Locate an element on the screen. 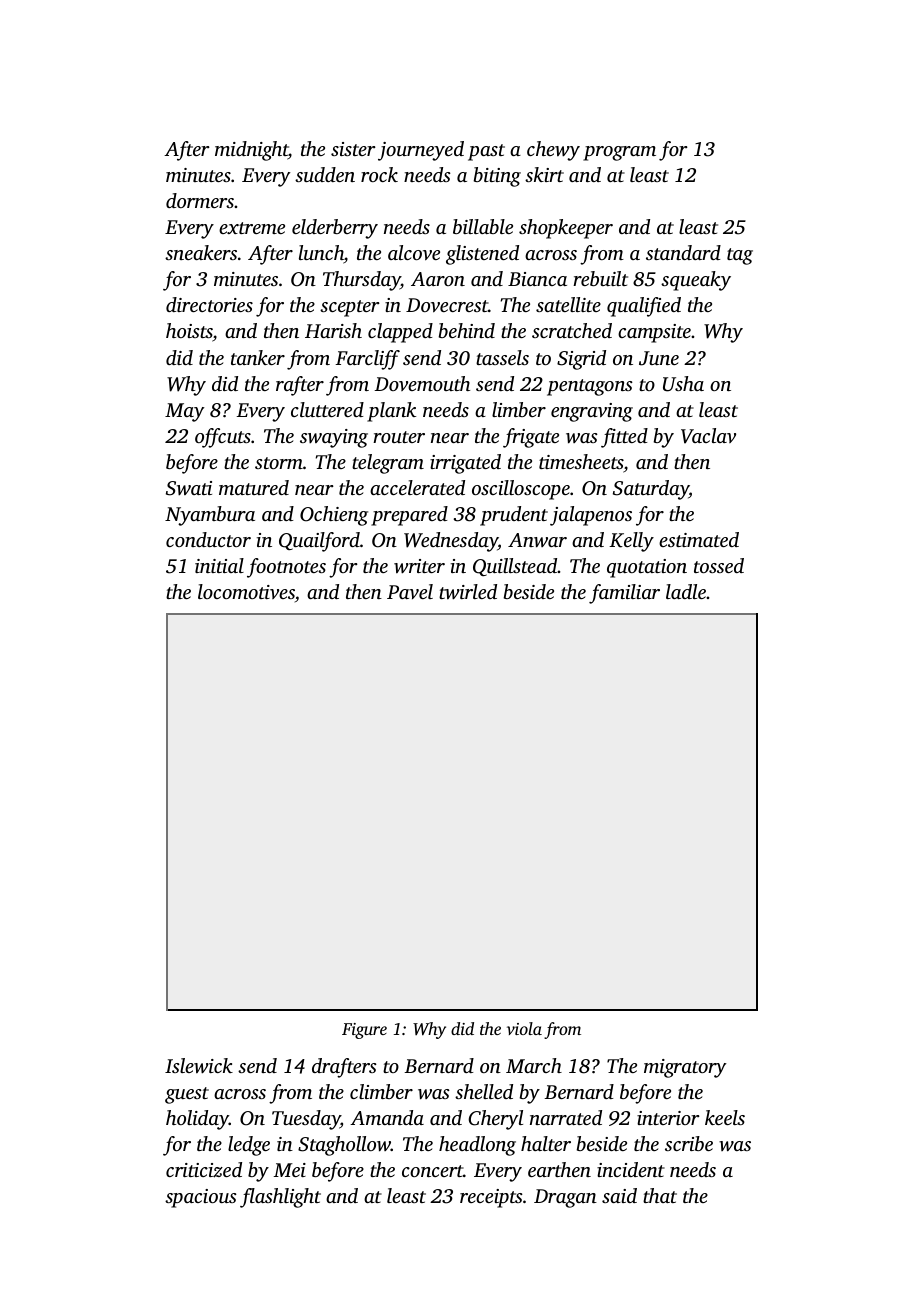 Image resolution: width=924 pixels, height=1311 pixels. rebuilt is located at coordinates (600, 278).
